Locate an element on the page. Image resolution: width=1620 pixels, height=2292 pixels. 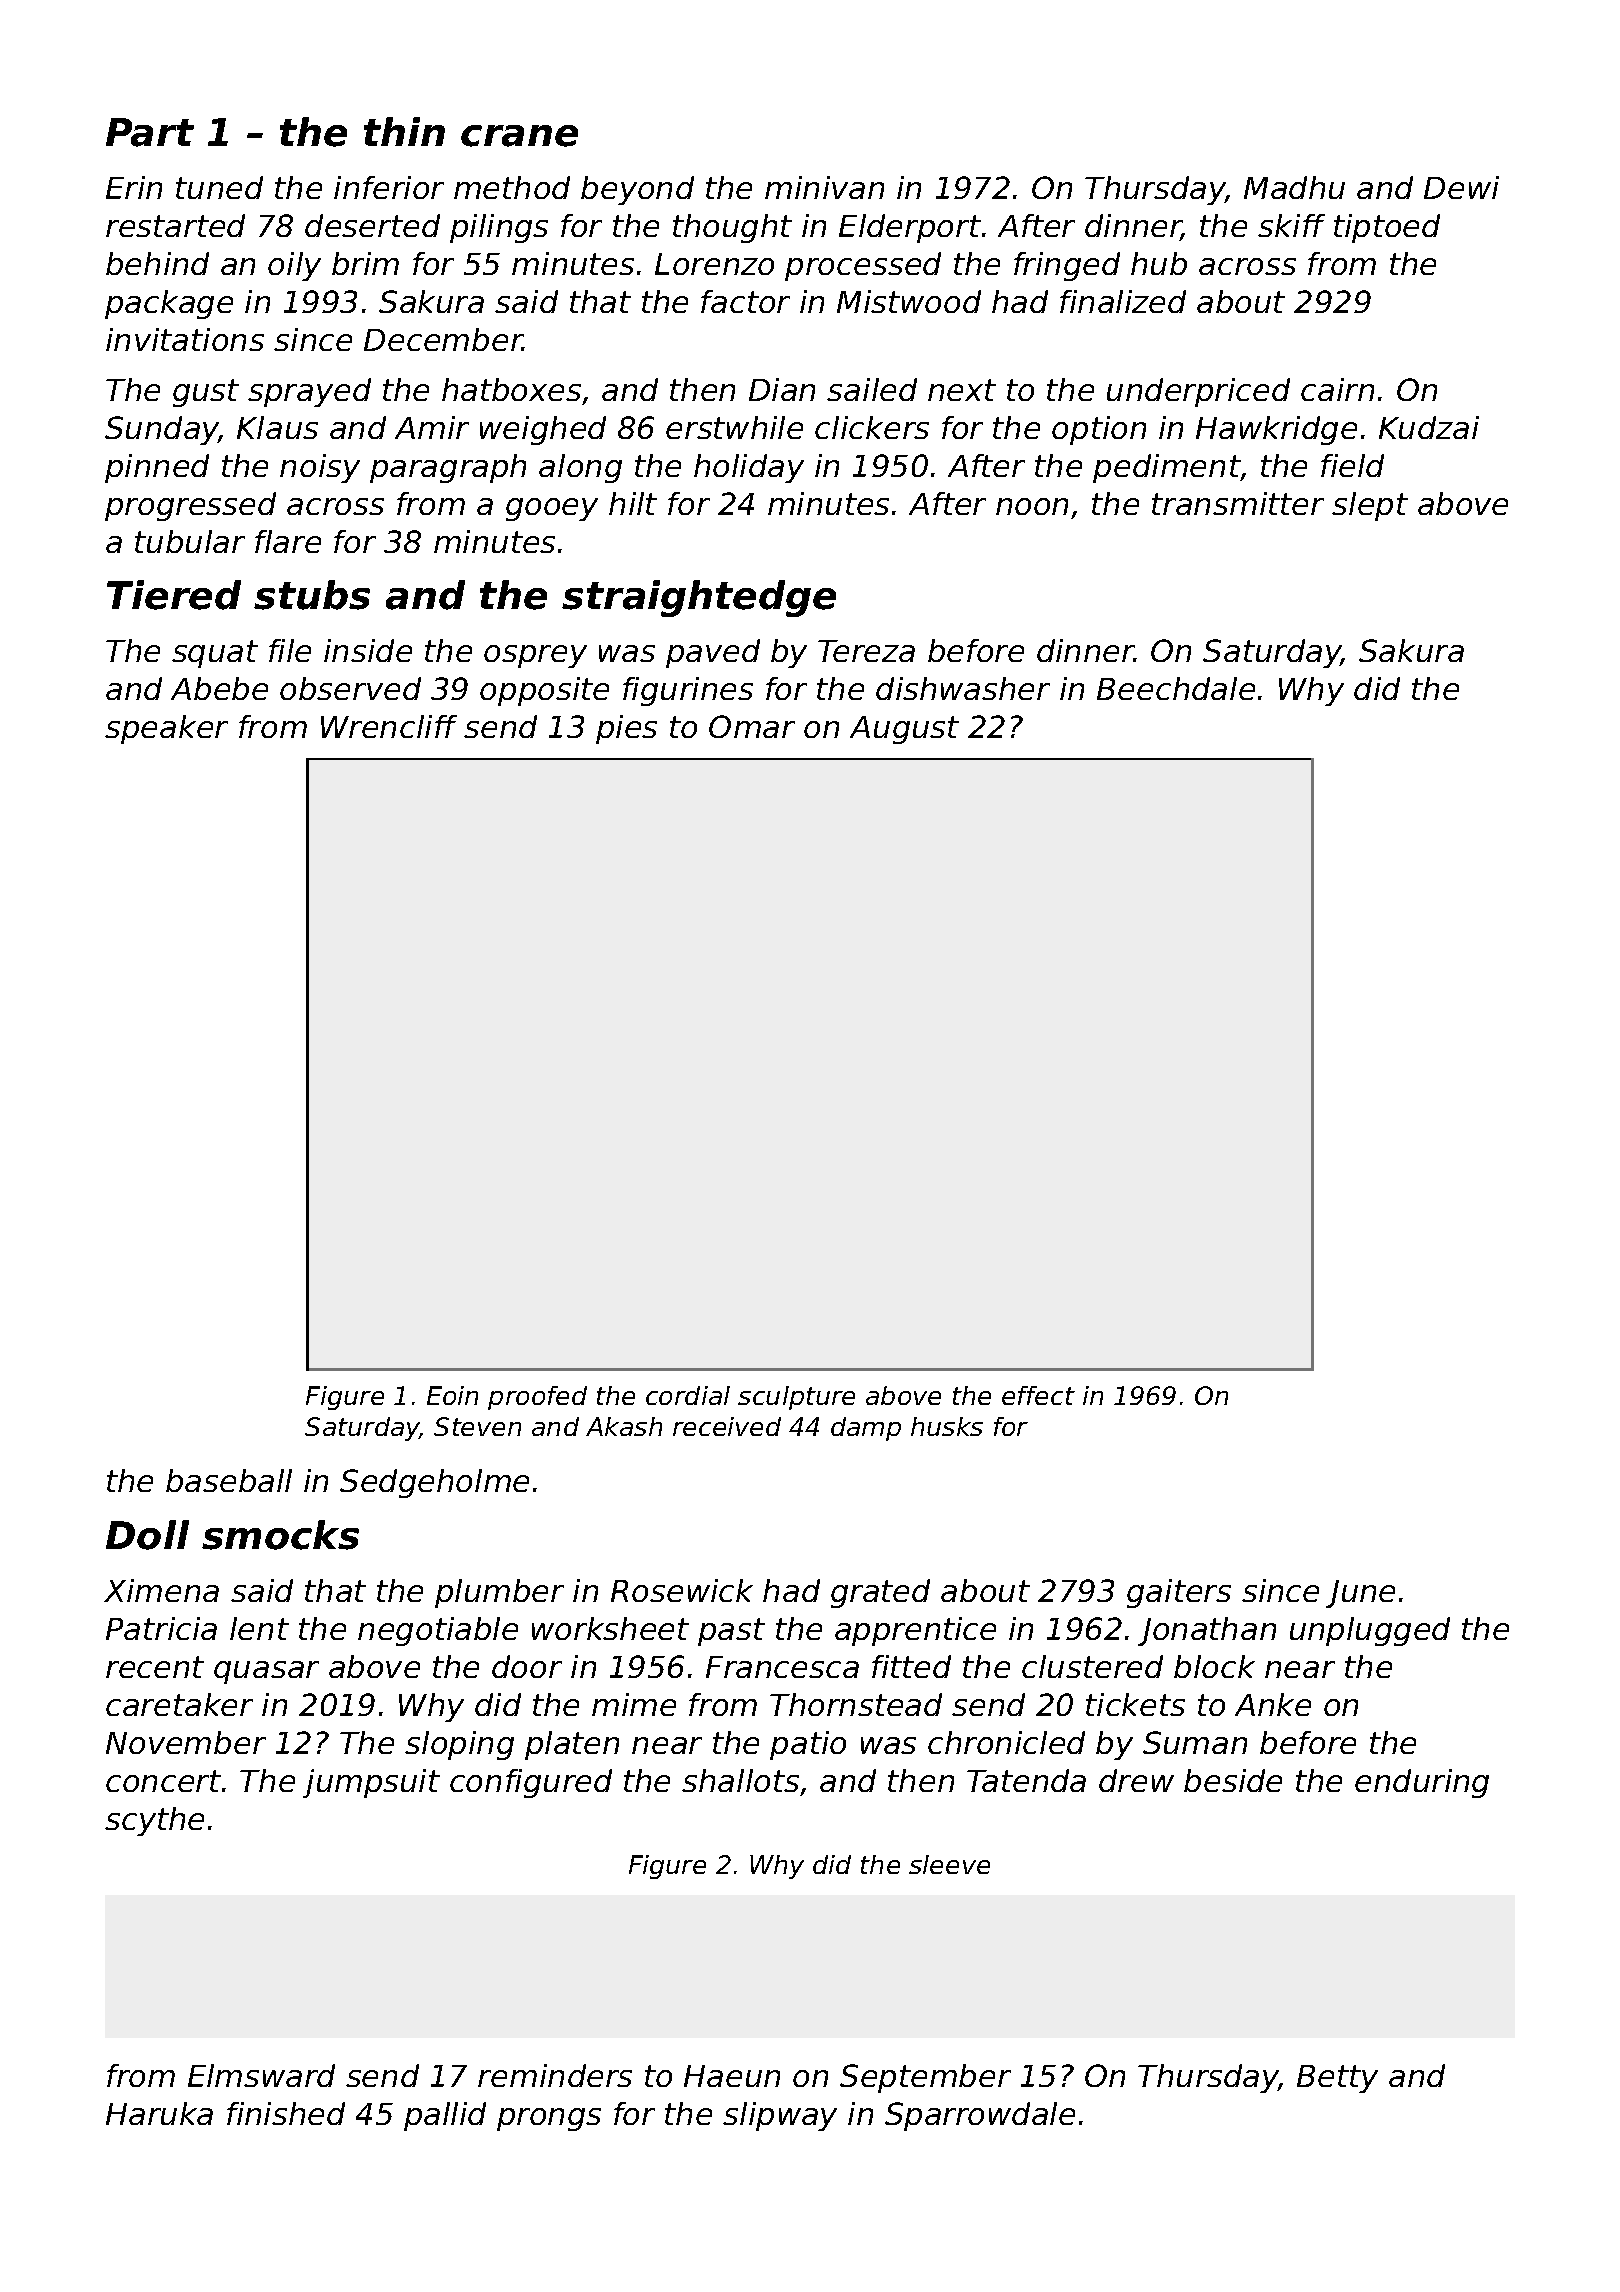
effect is located at coordinates (1038, 1395).
